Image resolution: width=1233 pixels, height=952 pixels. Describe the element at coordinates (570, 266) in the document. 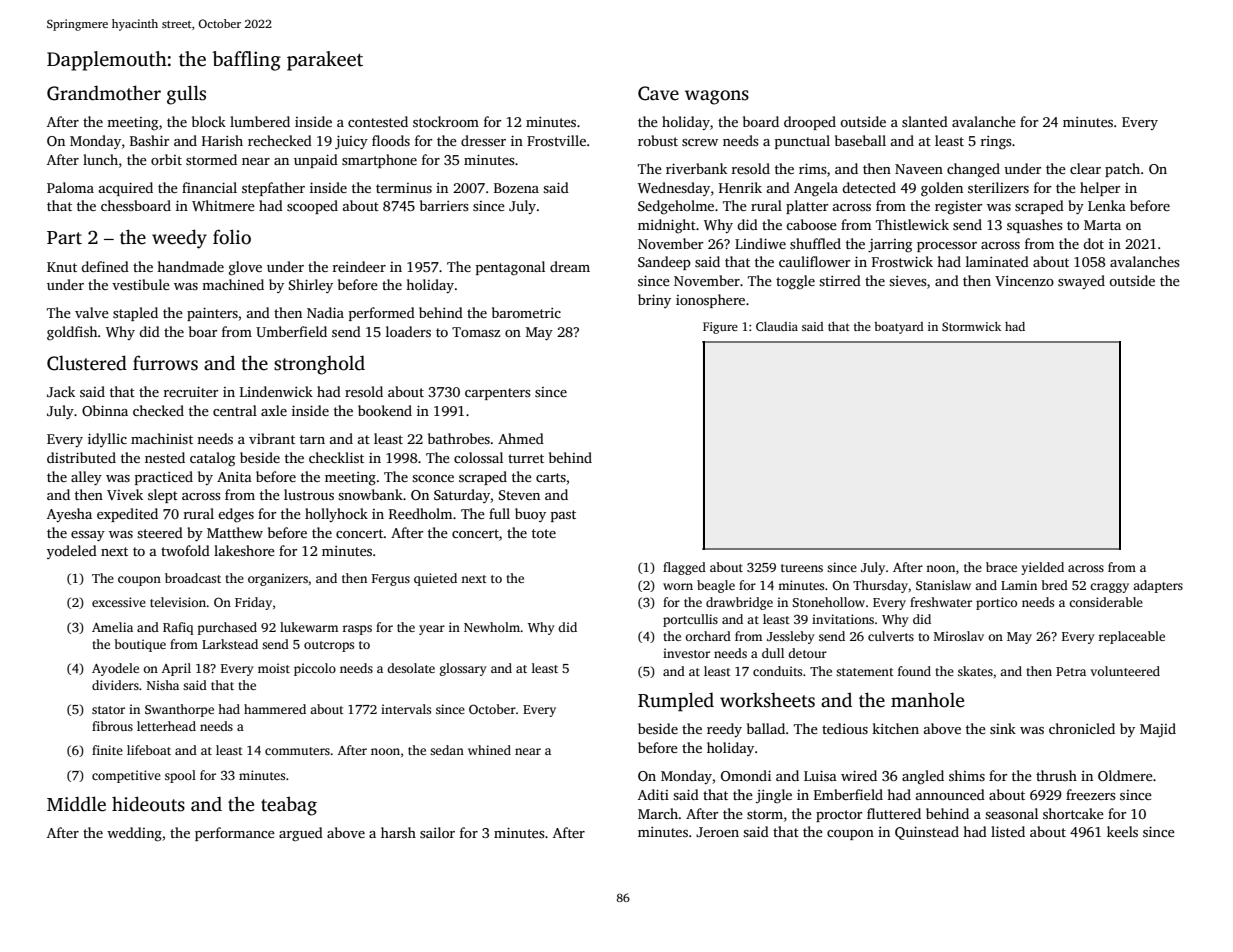

I see `dream` at that location.
